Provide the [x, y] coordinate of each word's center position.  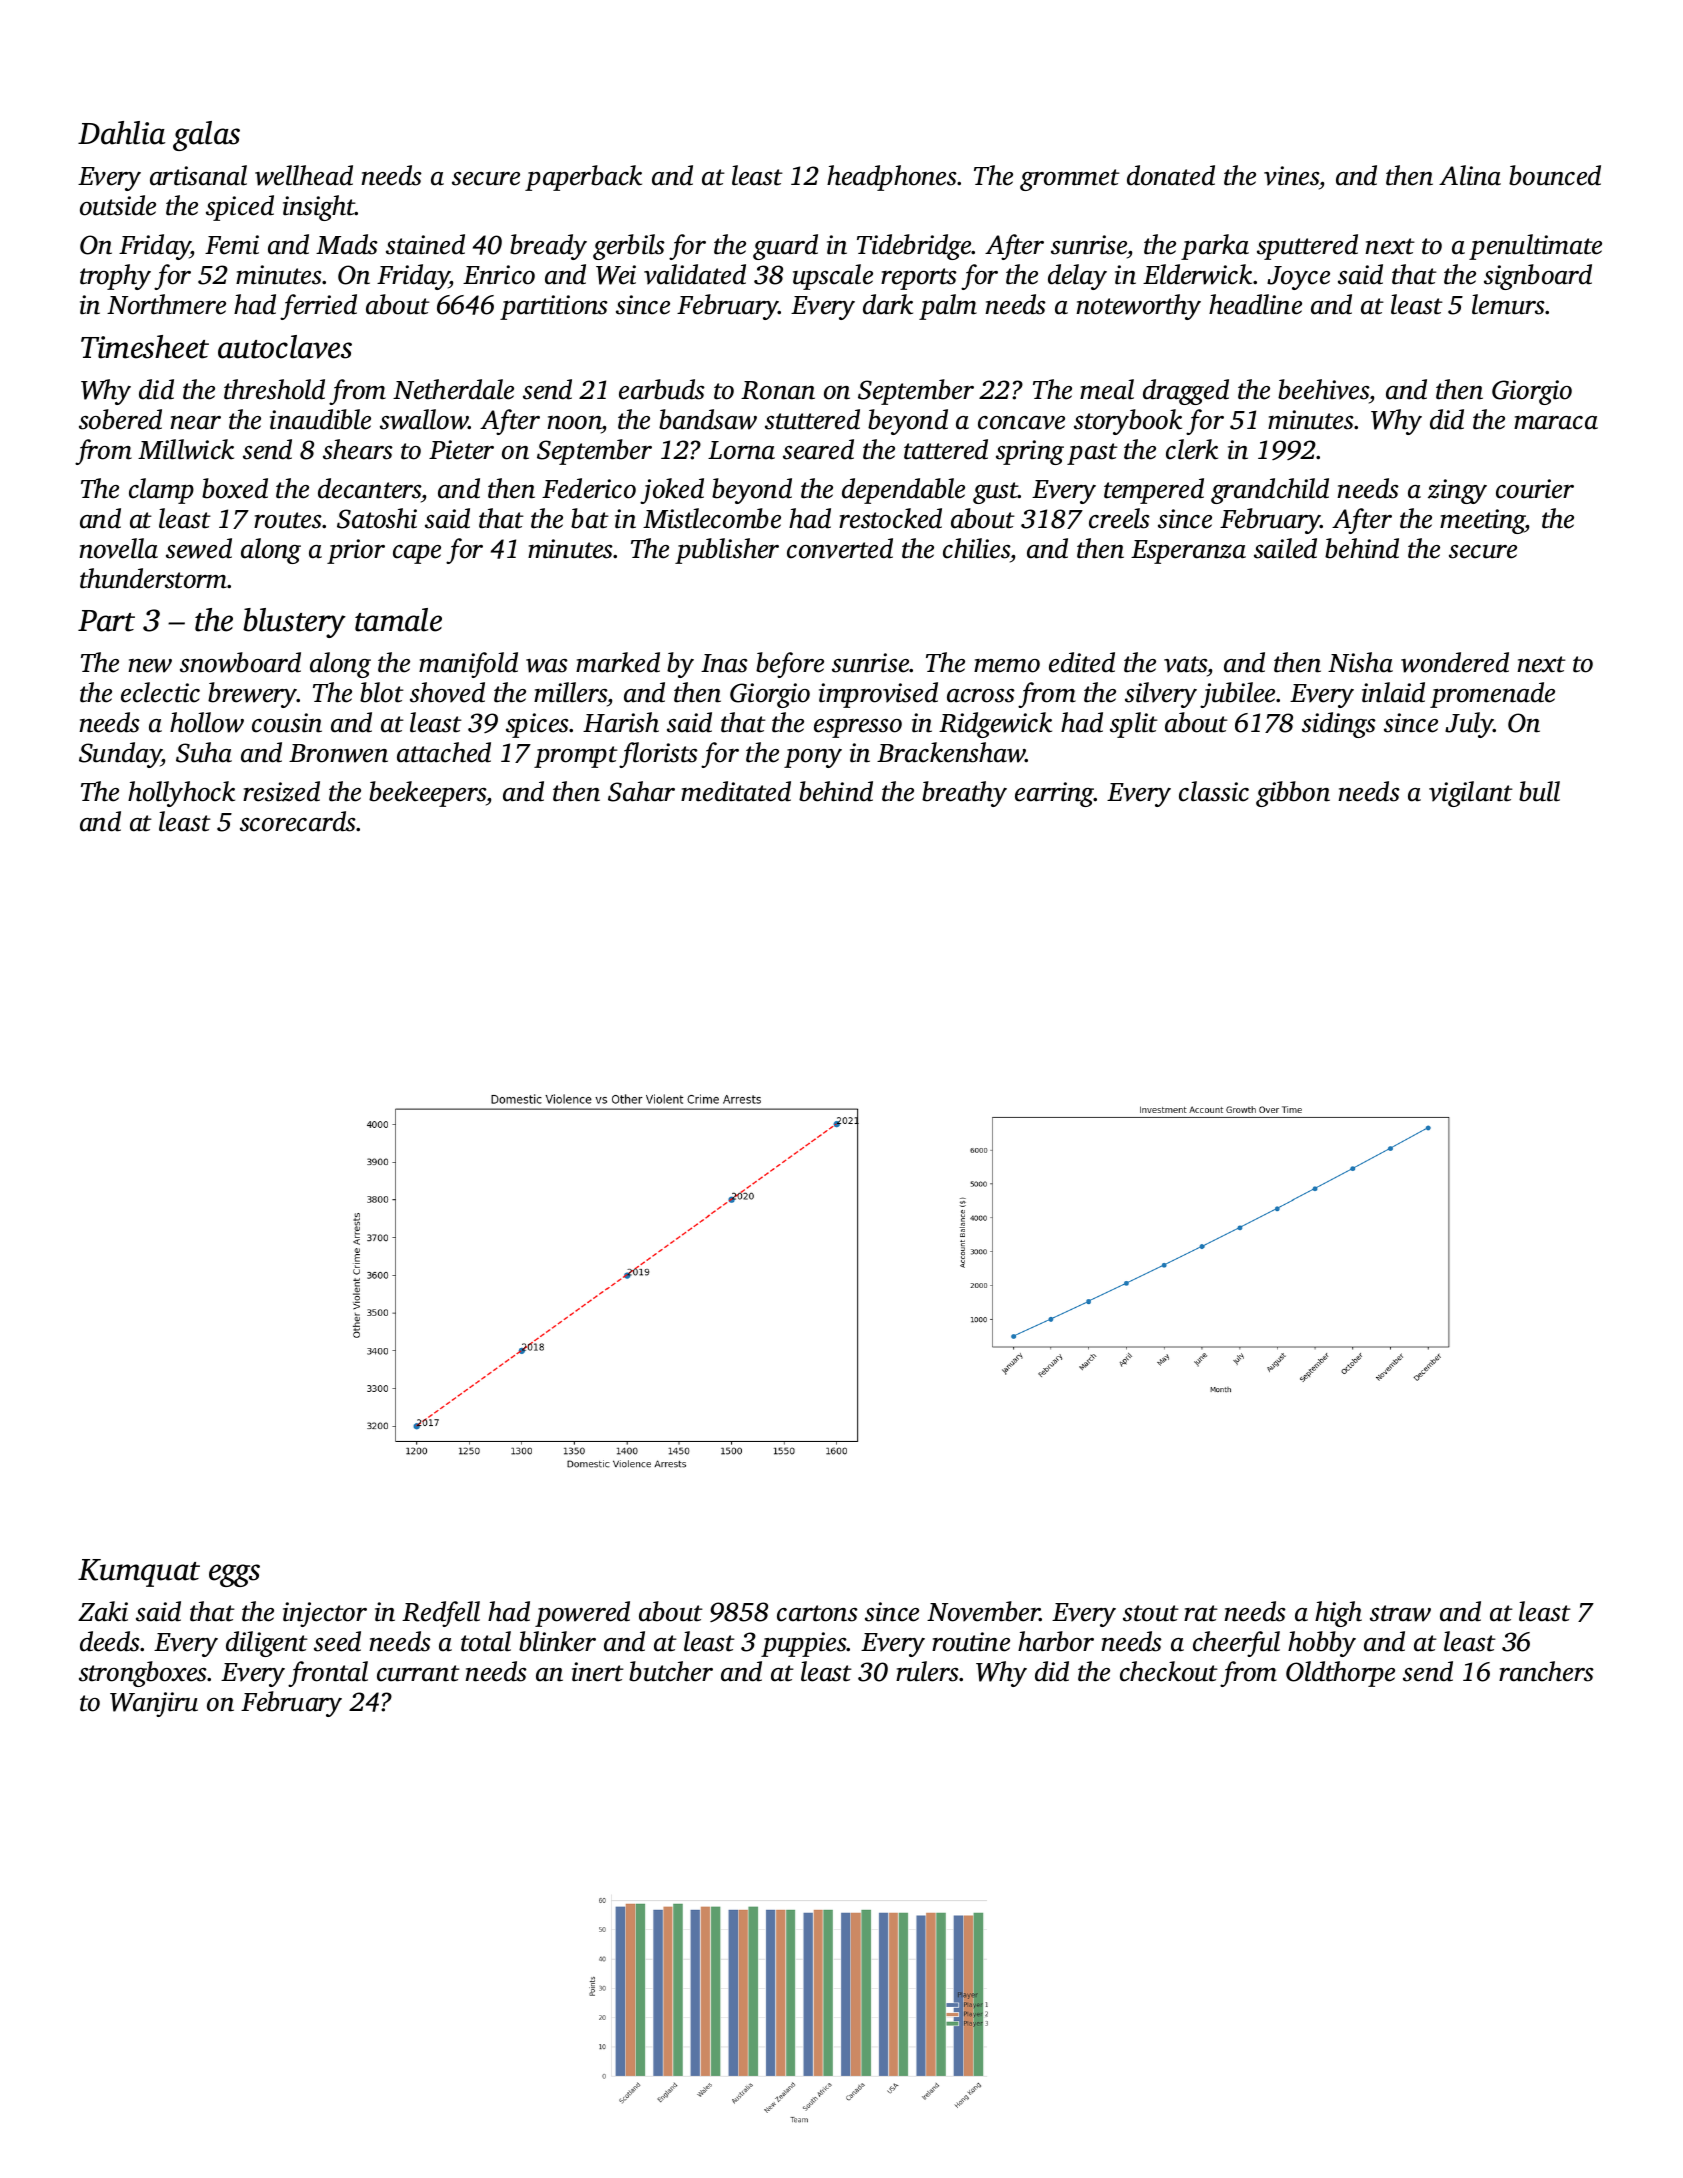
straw [1400, 1613]
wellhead [304, 175]
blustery [294, 623]
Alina [1470, 175]
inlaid [1393, 692]
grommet [1070, 180]
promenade [1492, 695]
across [981, 696]
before [790, 665]
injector [325, 1614]
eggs [234, 1575]
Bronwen [338, 753]
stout [1151, 1613]
